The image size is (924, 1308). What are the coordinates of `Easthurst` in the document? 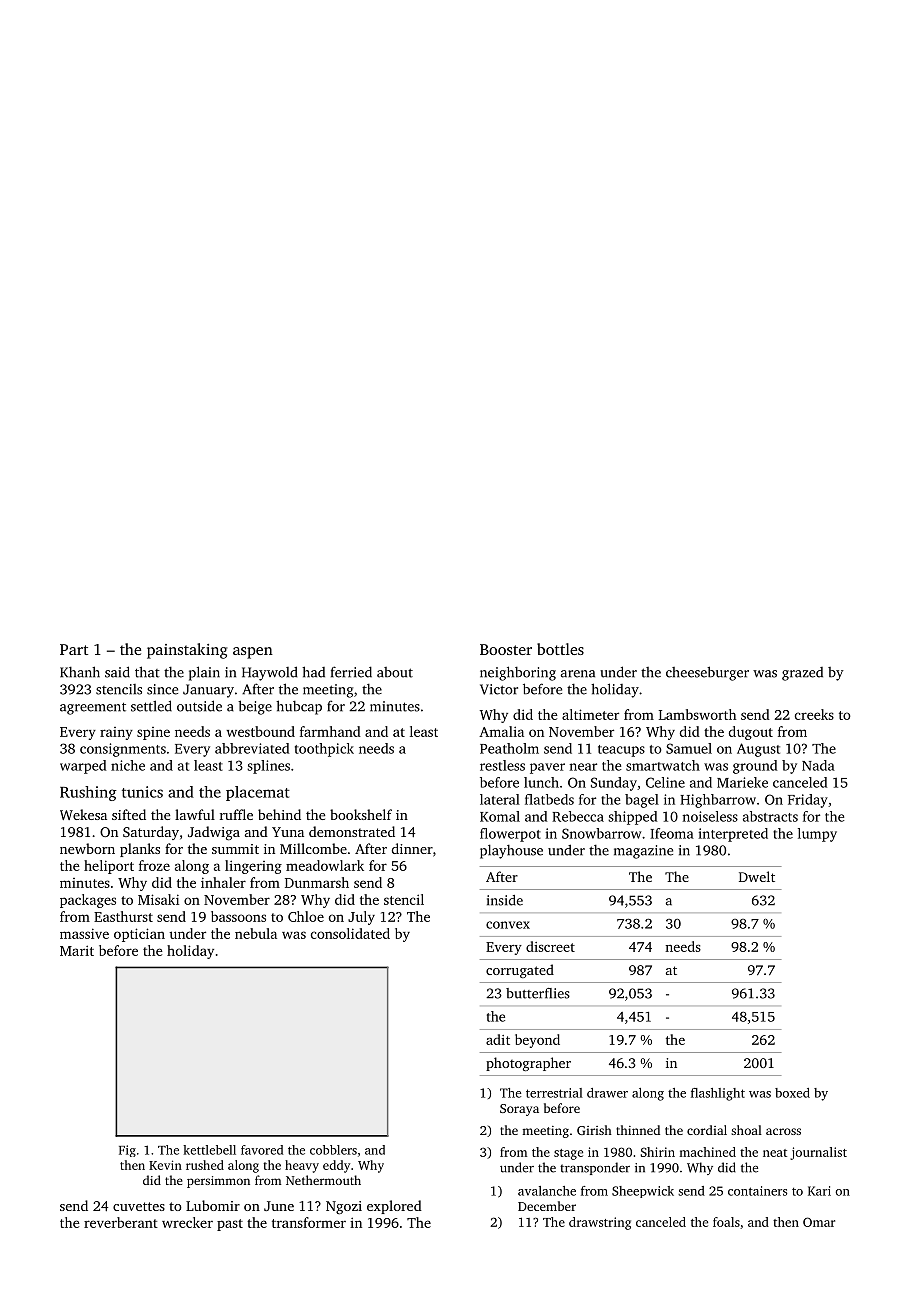 It's located at (123, 916).
